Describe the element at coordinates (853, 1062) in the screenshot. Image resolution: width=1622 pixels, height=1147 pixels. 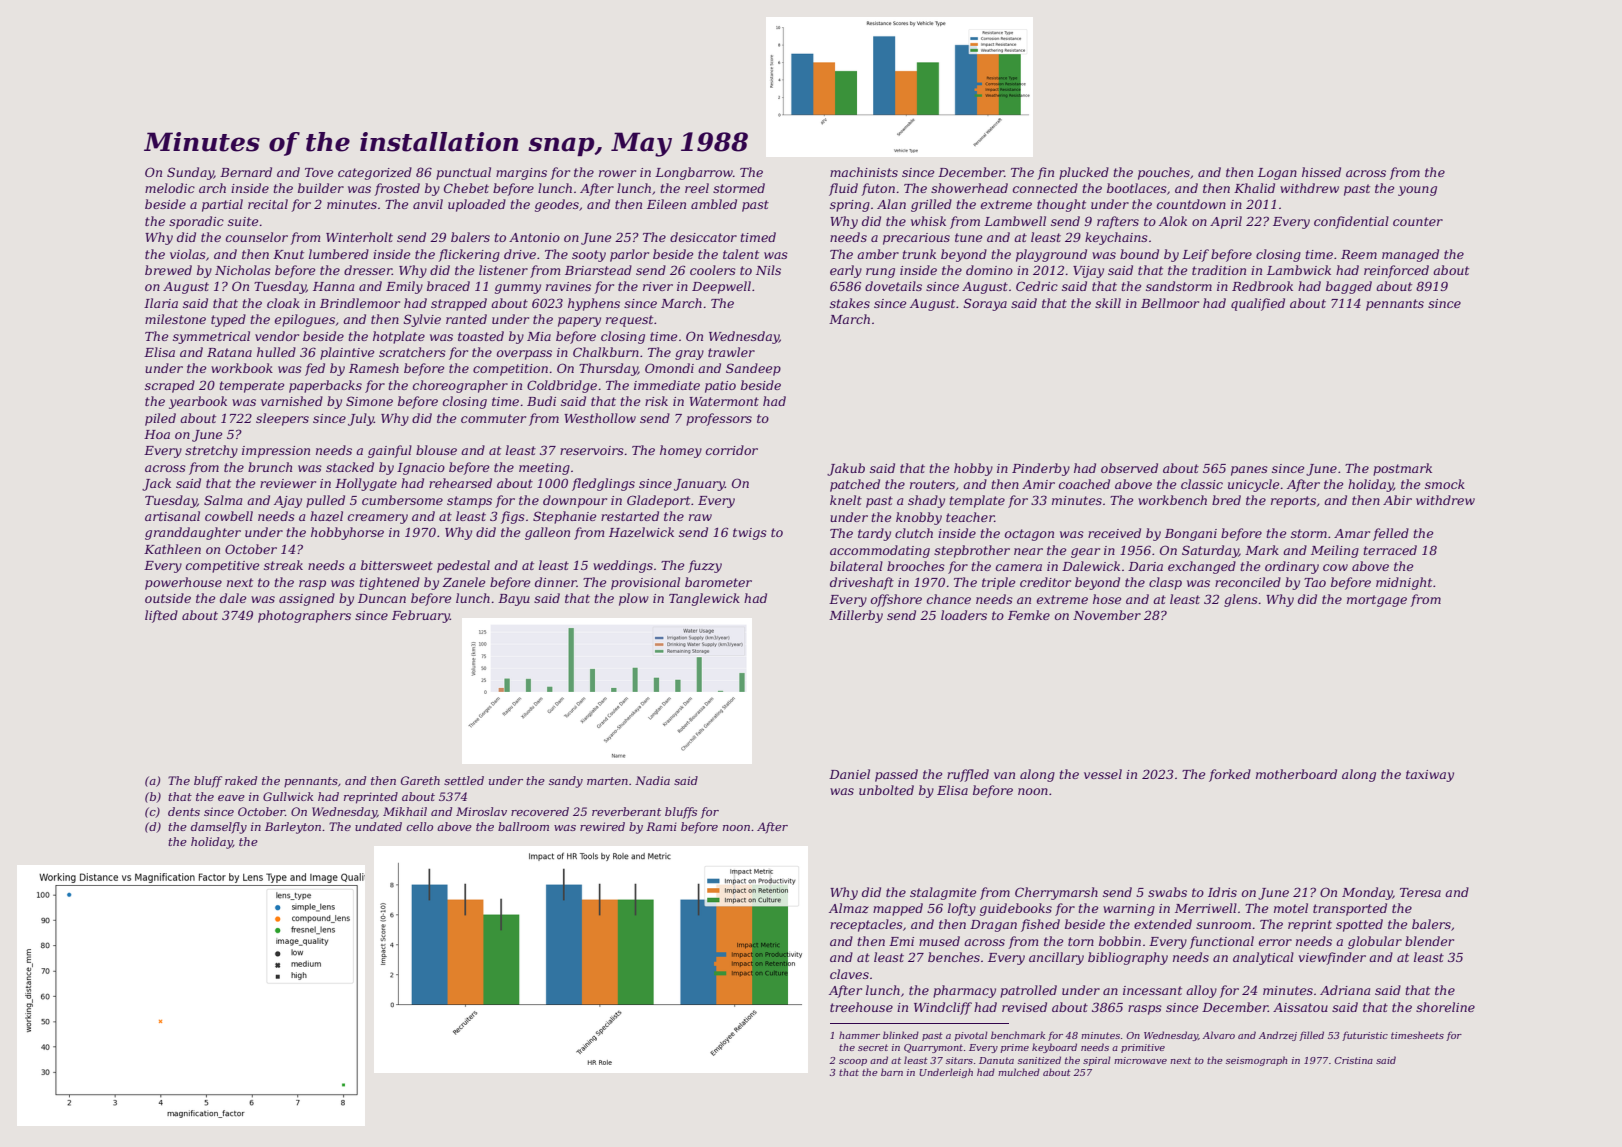
I see `scoop` at that location.
